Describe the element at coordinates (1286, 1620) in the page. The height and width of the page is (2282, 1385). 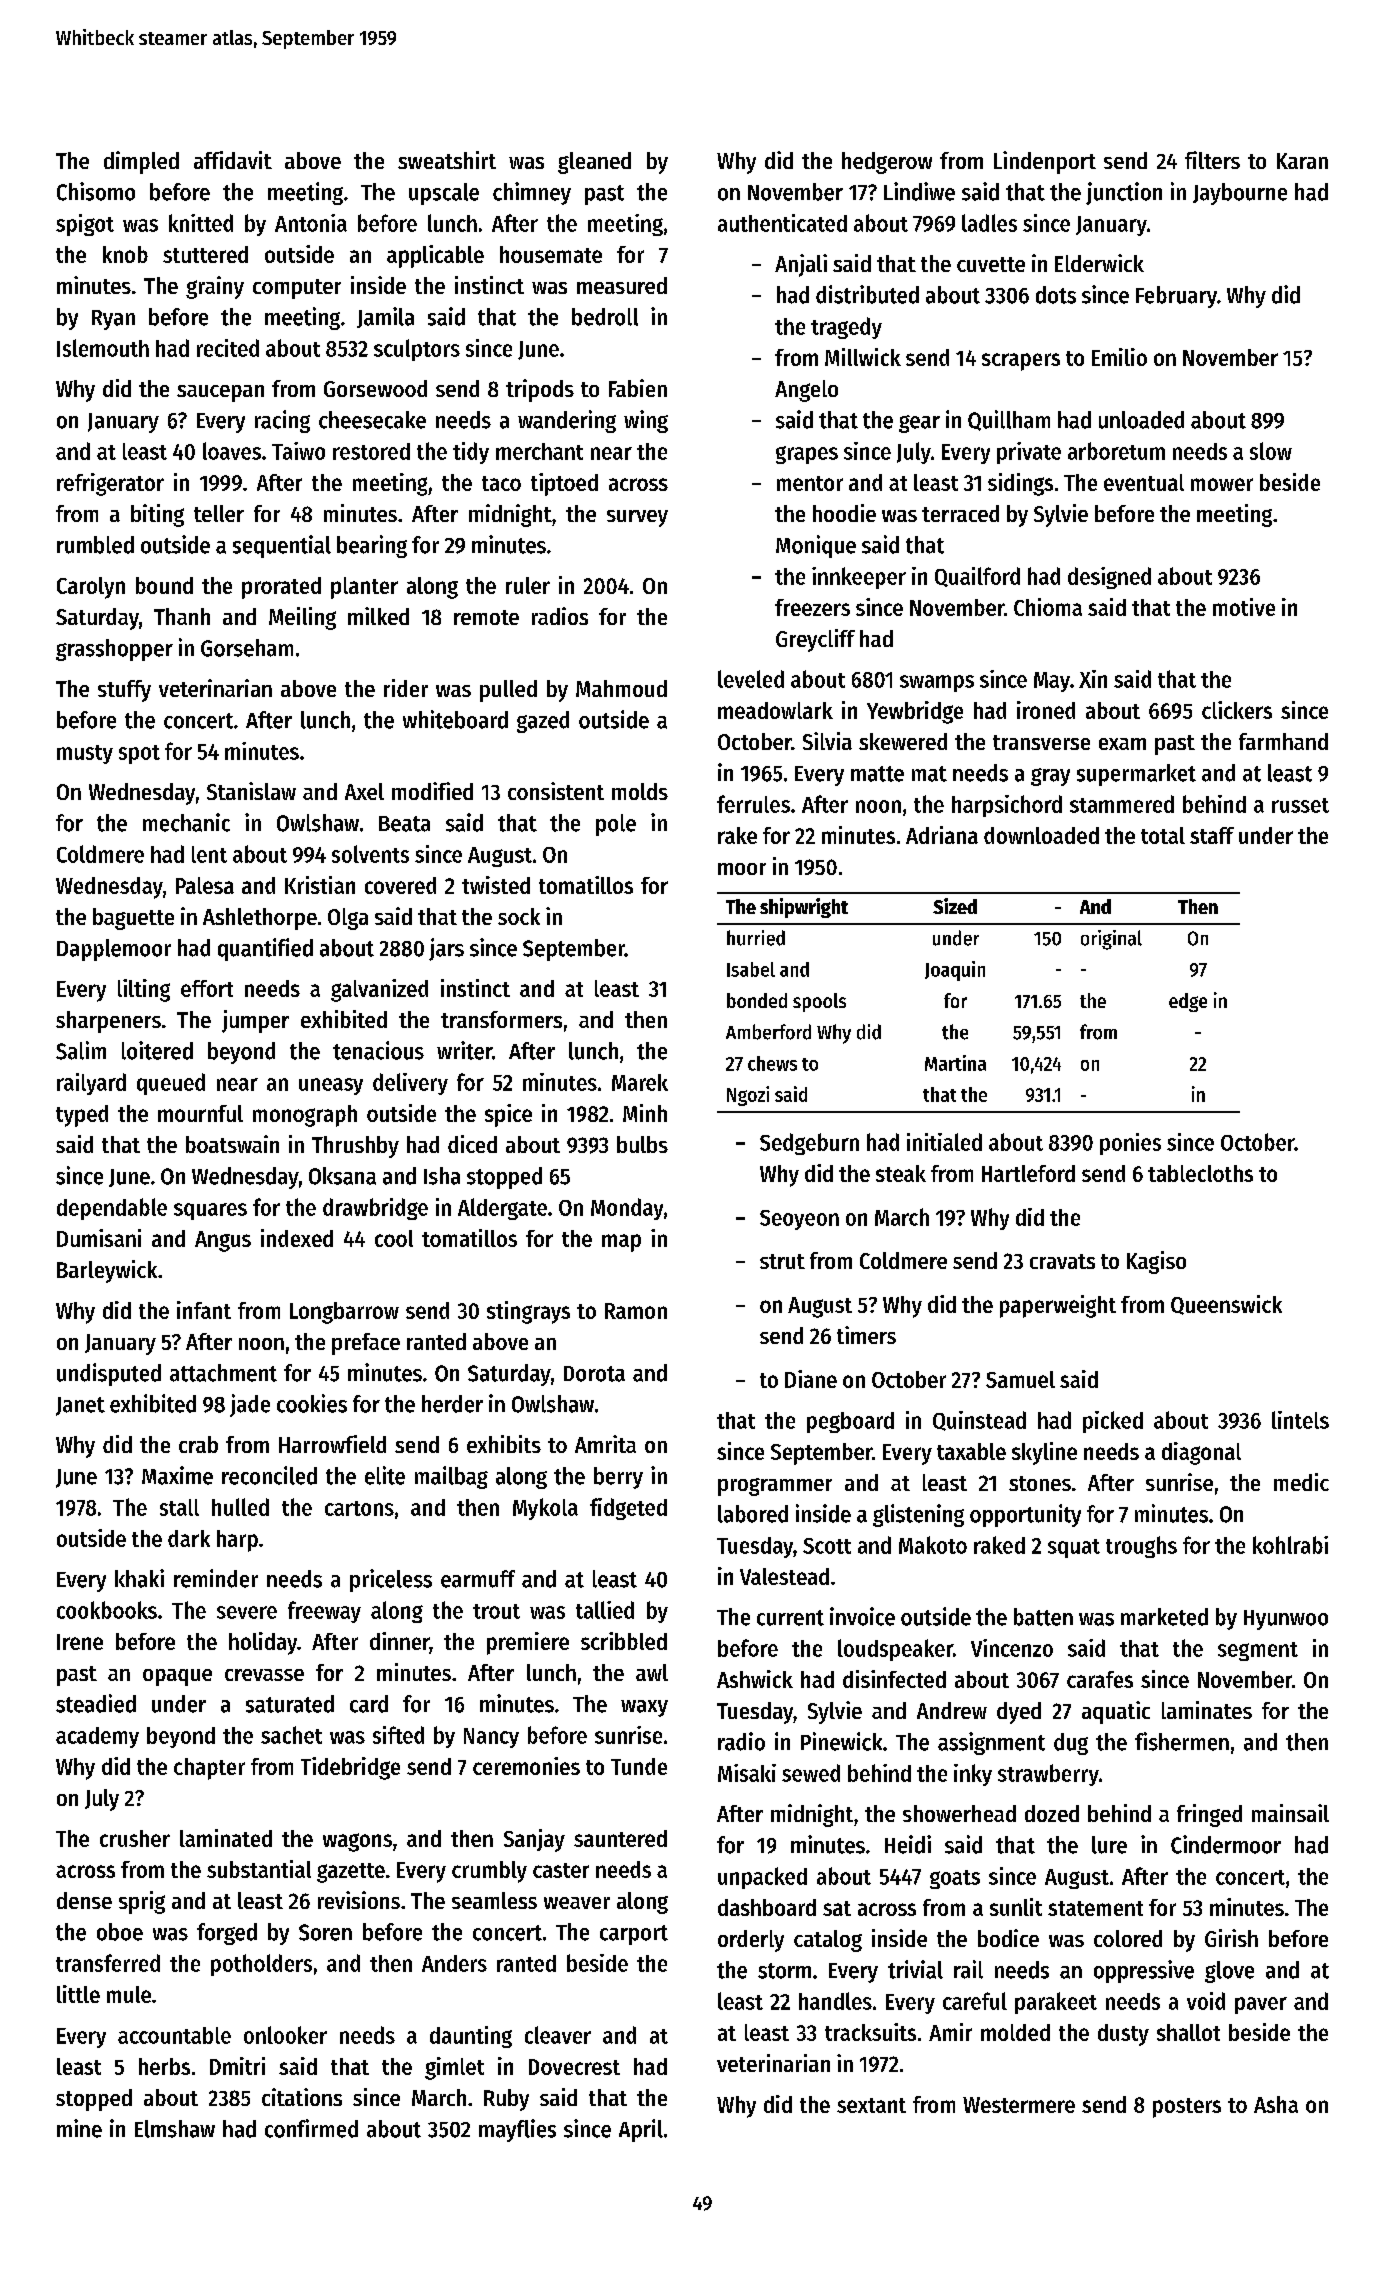
I see `Hyunwoo` at that location.
